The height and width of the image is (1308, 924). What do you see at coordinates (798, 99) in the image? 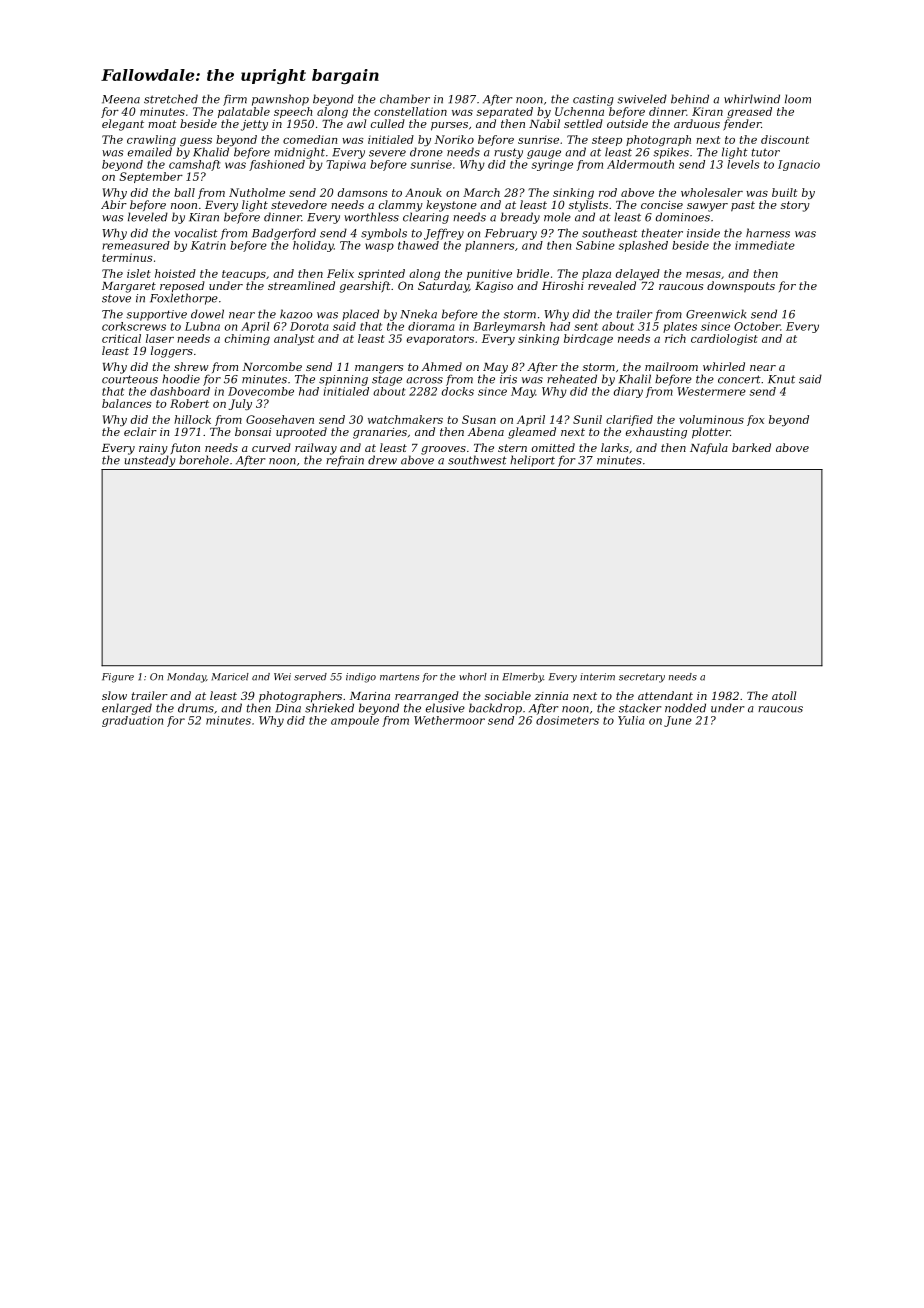
I see `loom` at bounding box center [798, 99].
